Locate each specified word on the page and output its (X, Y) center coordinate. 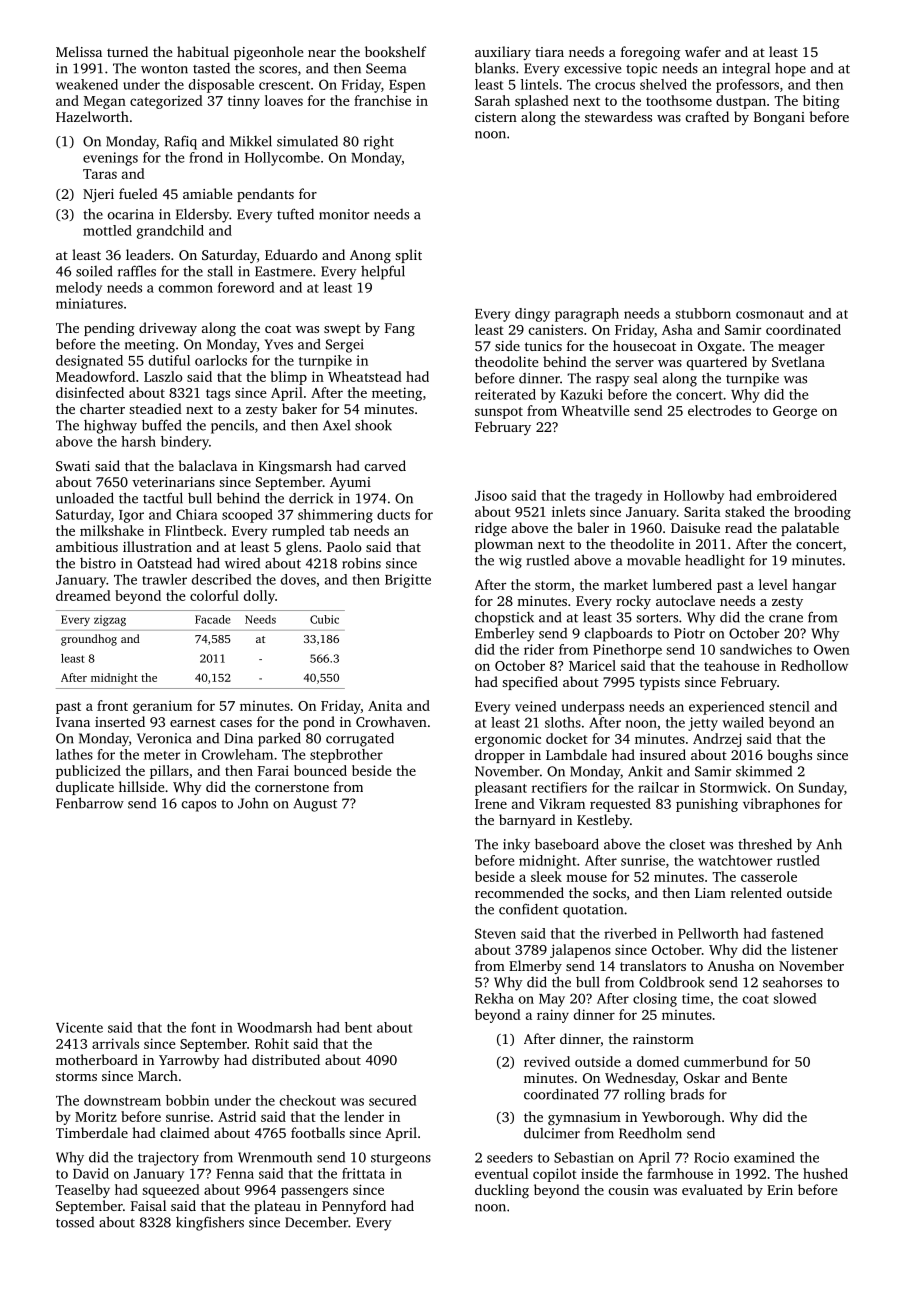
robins (361, 563)
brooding (822, 513)
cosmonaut (770, 314)
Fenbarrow (90, 803)
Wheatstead (365, 376)
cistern (496, 117)
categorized (166, 102)
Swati (73, 466)
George (795, 412)
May (552, 1000)
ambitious (87, 546)
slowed (794, 998)
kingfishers (210, 1223)
